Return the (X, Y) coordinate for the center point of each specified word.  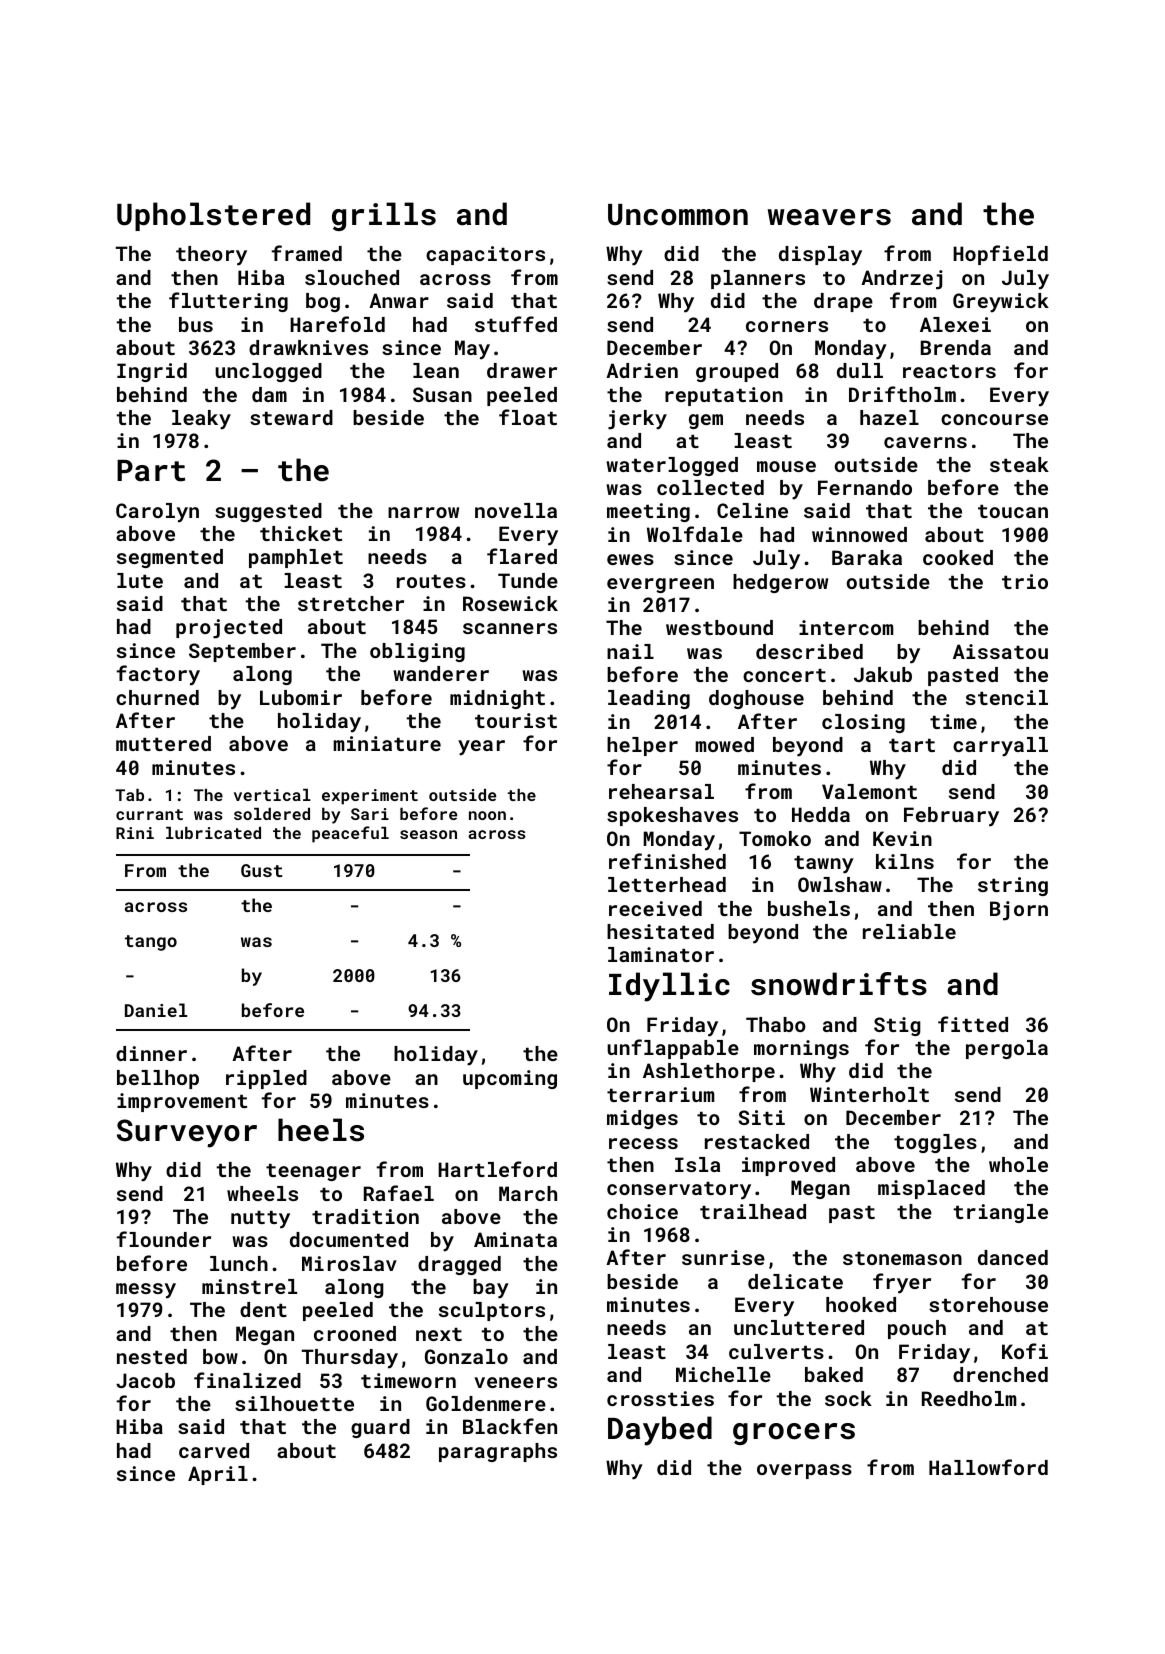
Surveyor (187, 1133)
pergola (1007, 1049)
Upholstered (213, 216)
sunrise (723, 1257)
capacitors (485, 255)
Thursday (350, 1359)
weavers (829, 217)
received (655, 908)
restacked (757, 1141)
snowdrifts (839, 984)
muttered (163, 743)
